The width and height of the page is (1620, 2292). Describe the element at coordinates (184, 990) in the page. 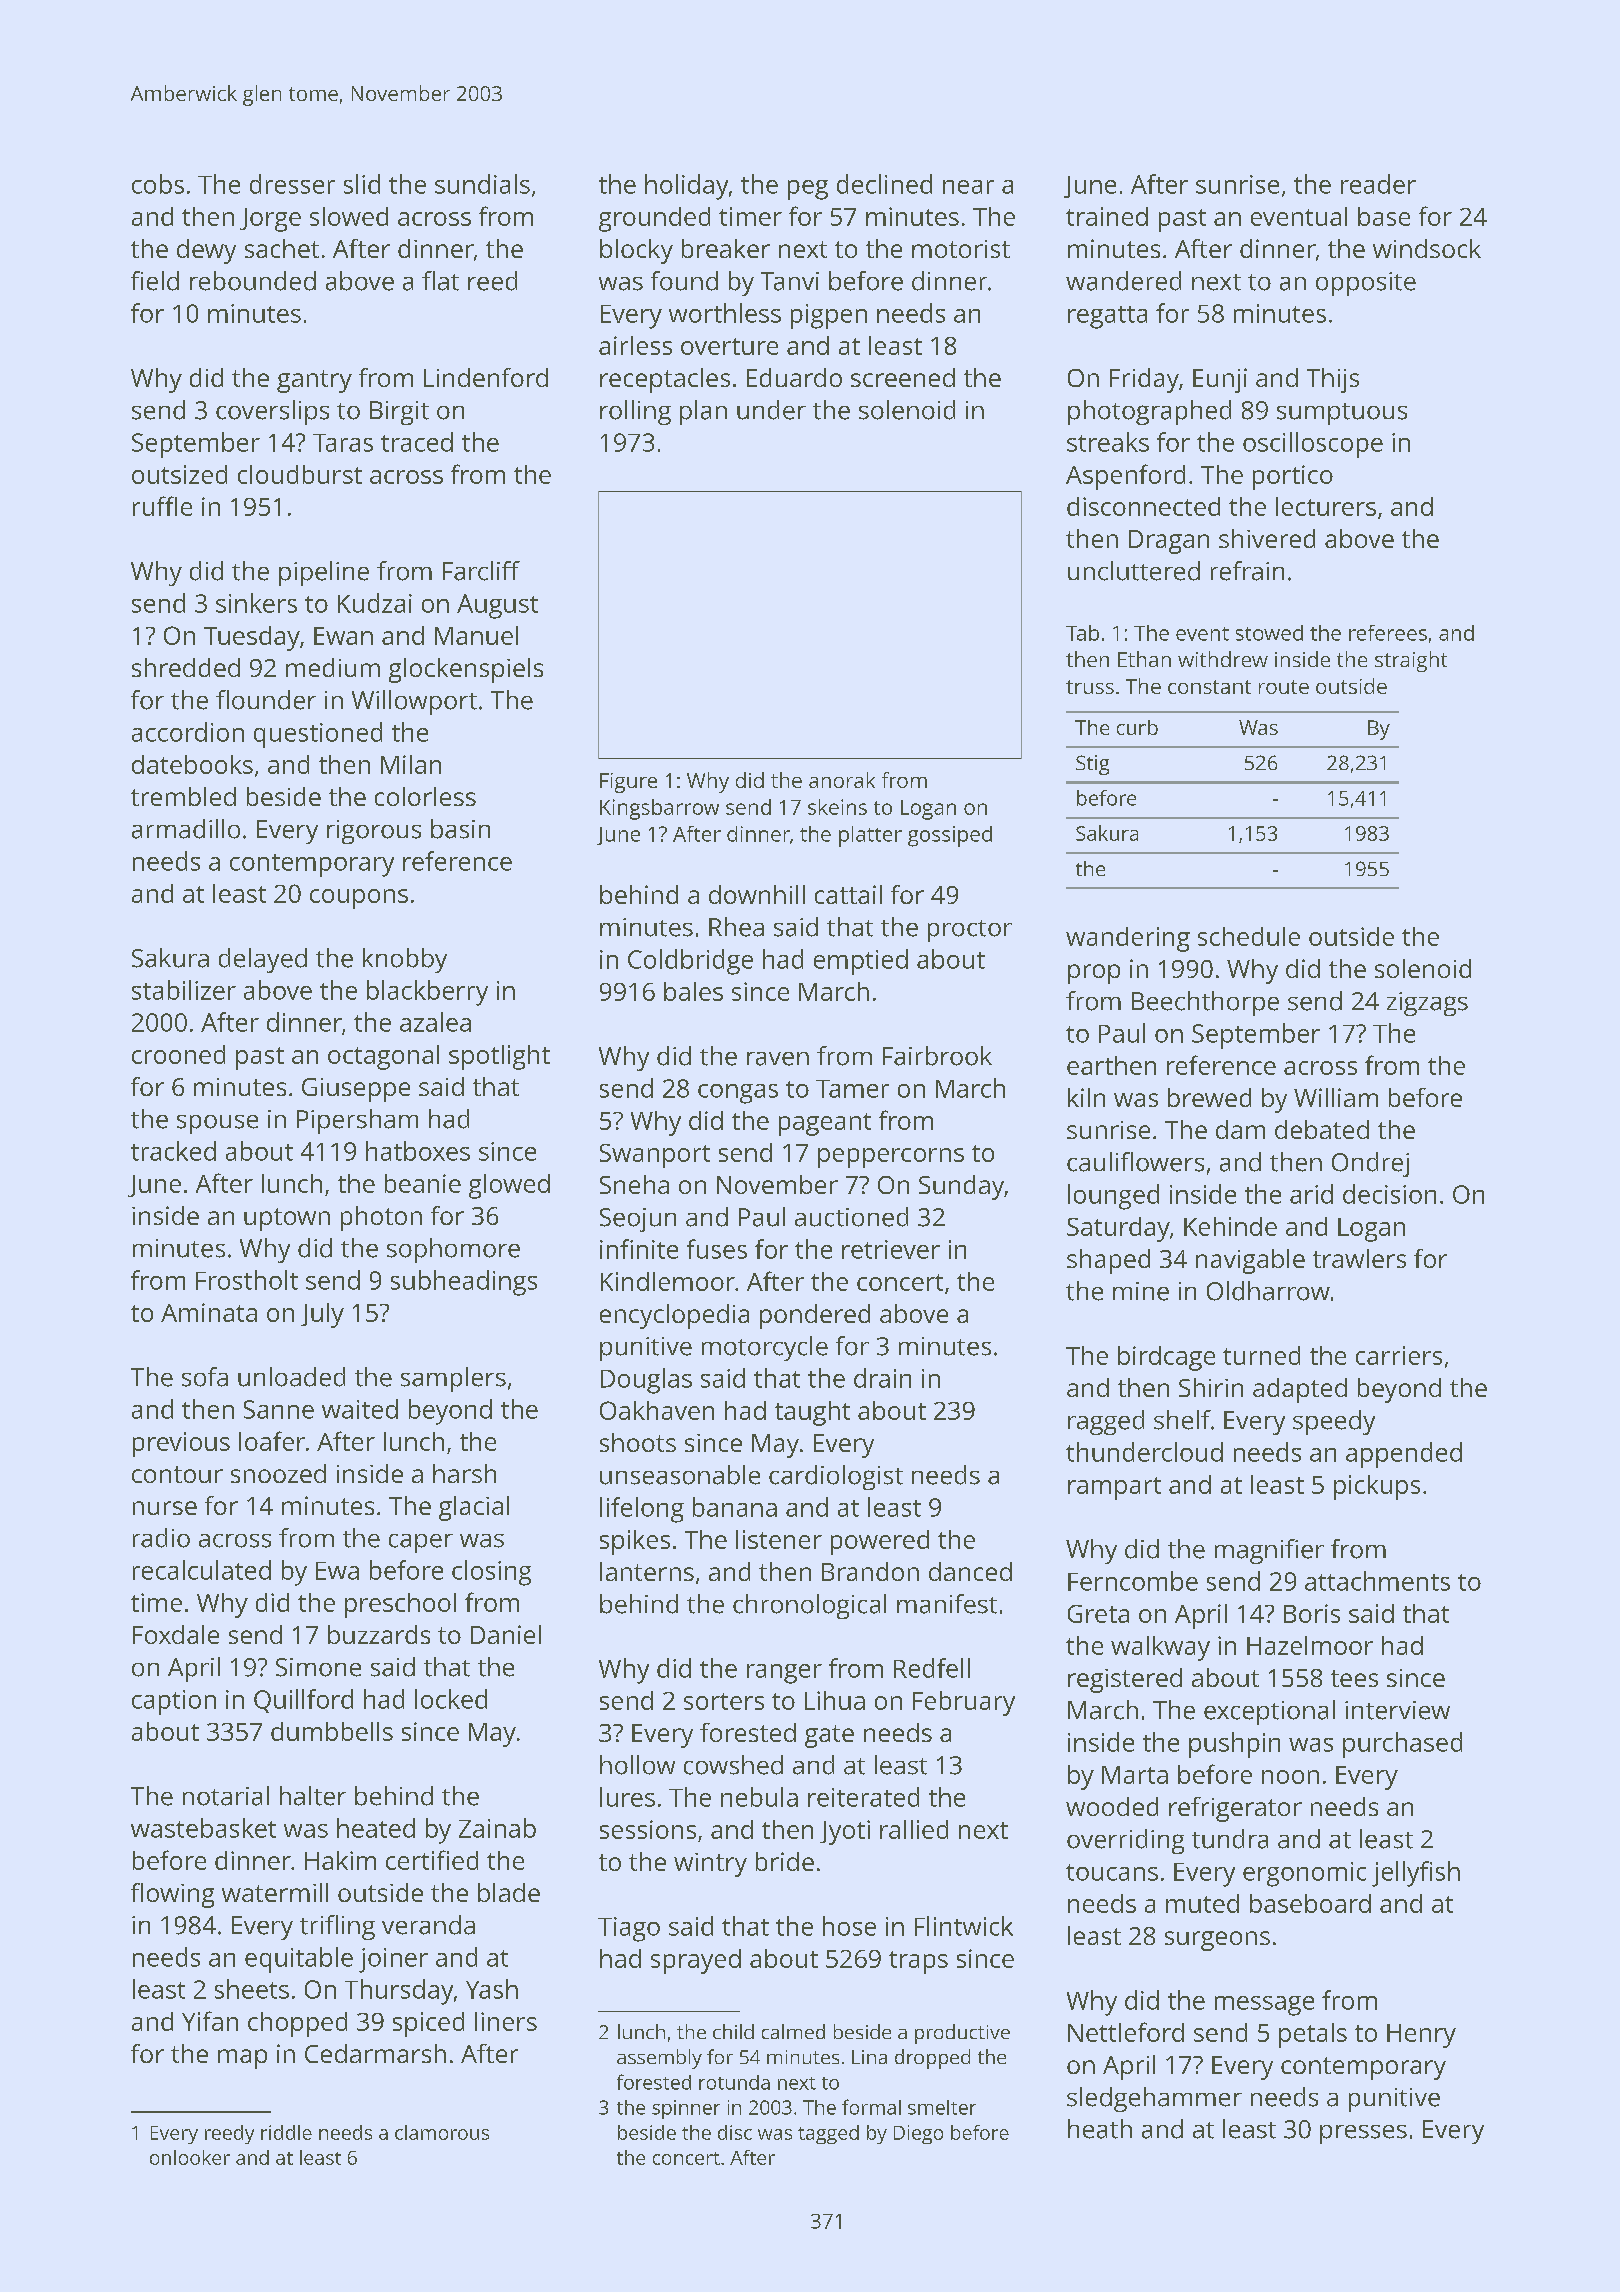

I see `stabilizer` at that location.
